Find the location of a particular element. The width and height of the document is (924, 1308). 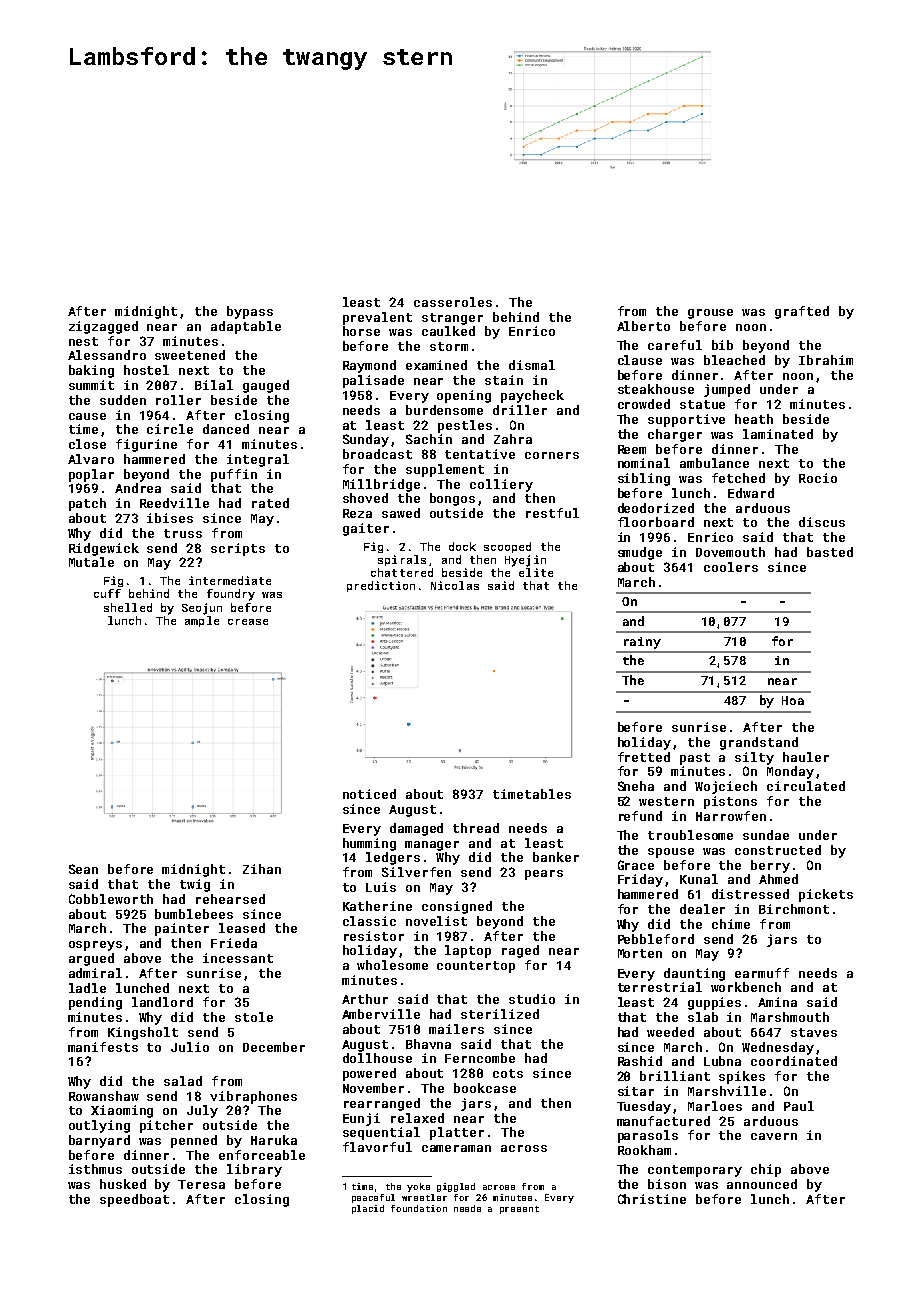

patch is located at coordinates (87, 504).
